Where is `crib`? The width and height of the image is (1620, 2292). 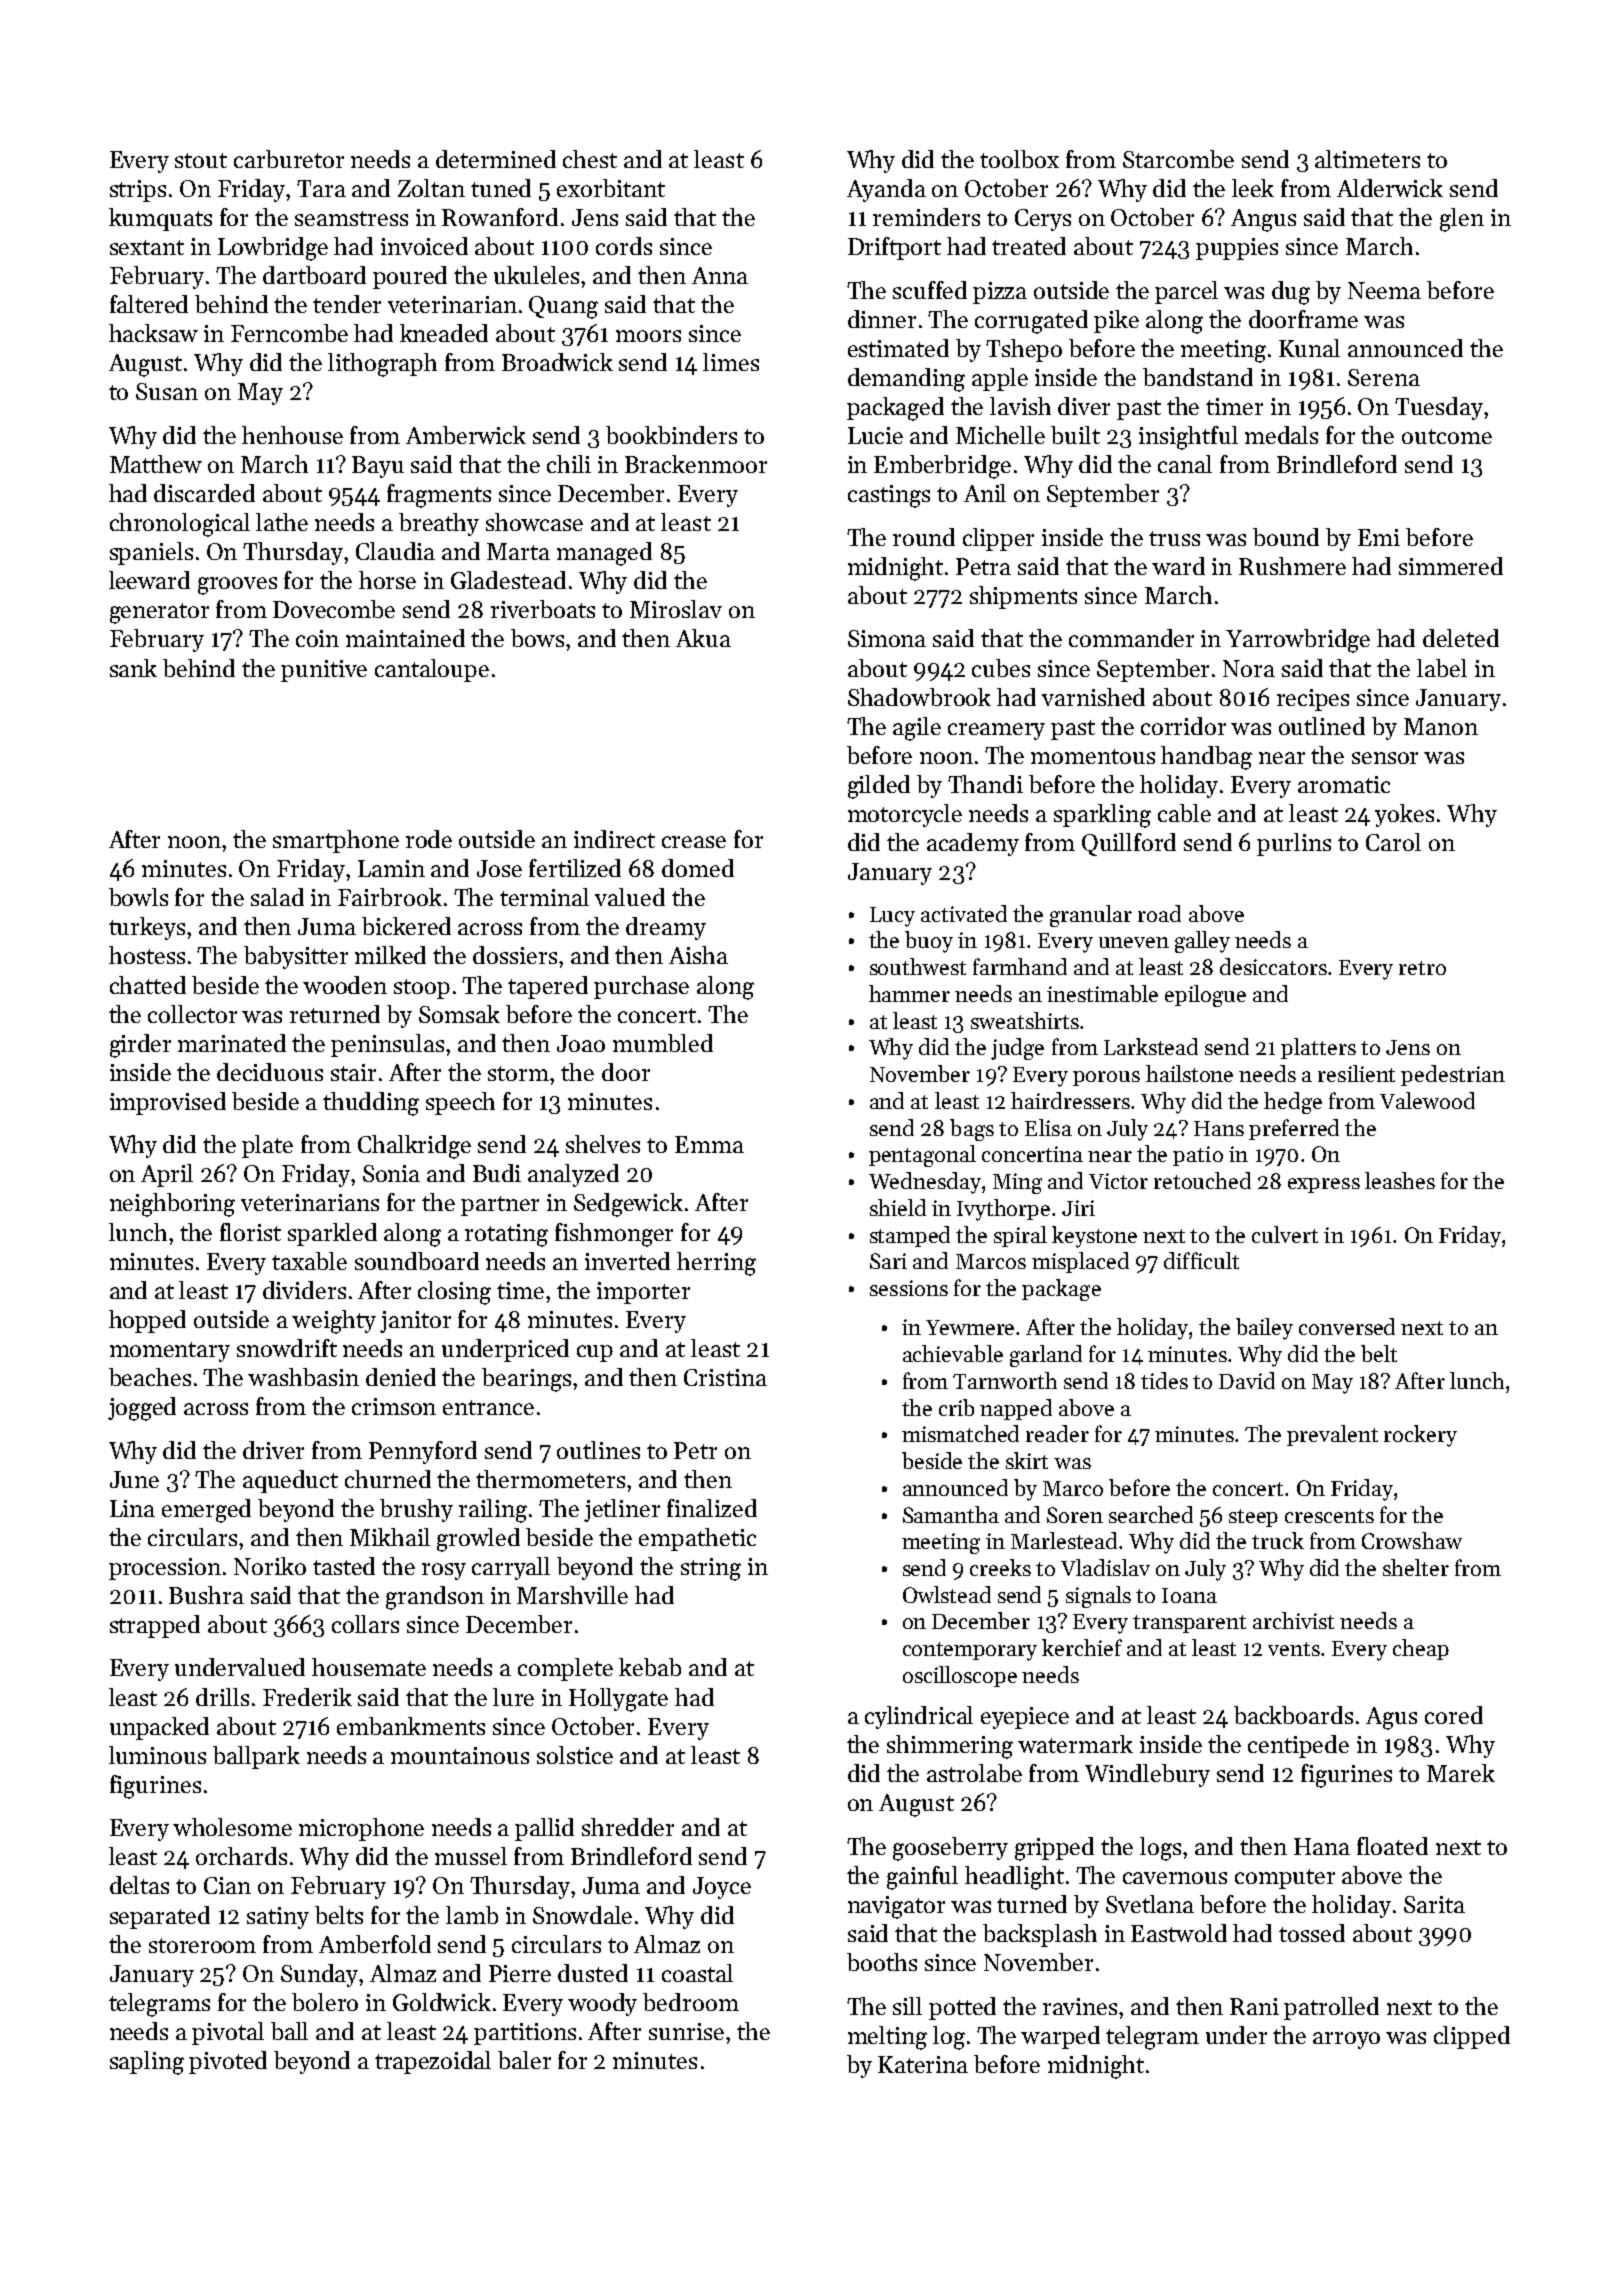
crib is located at coordinates (956, 1407).
